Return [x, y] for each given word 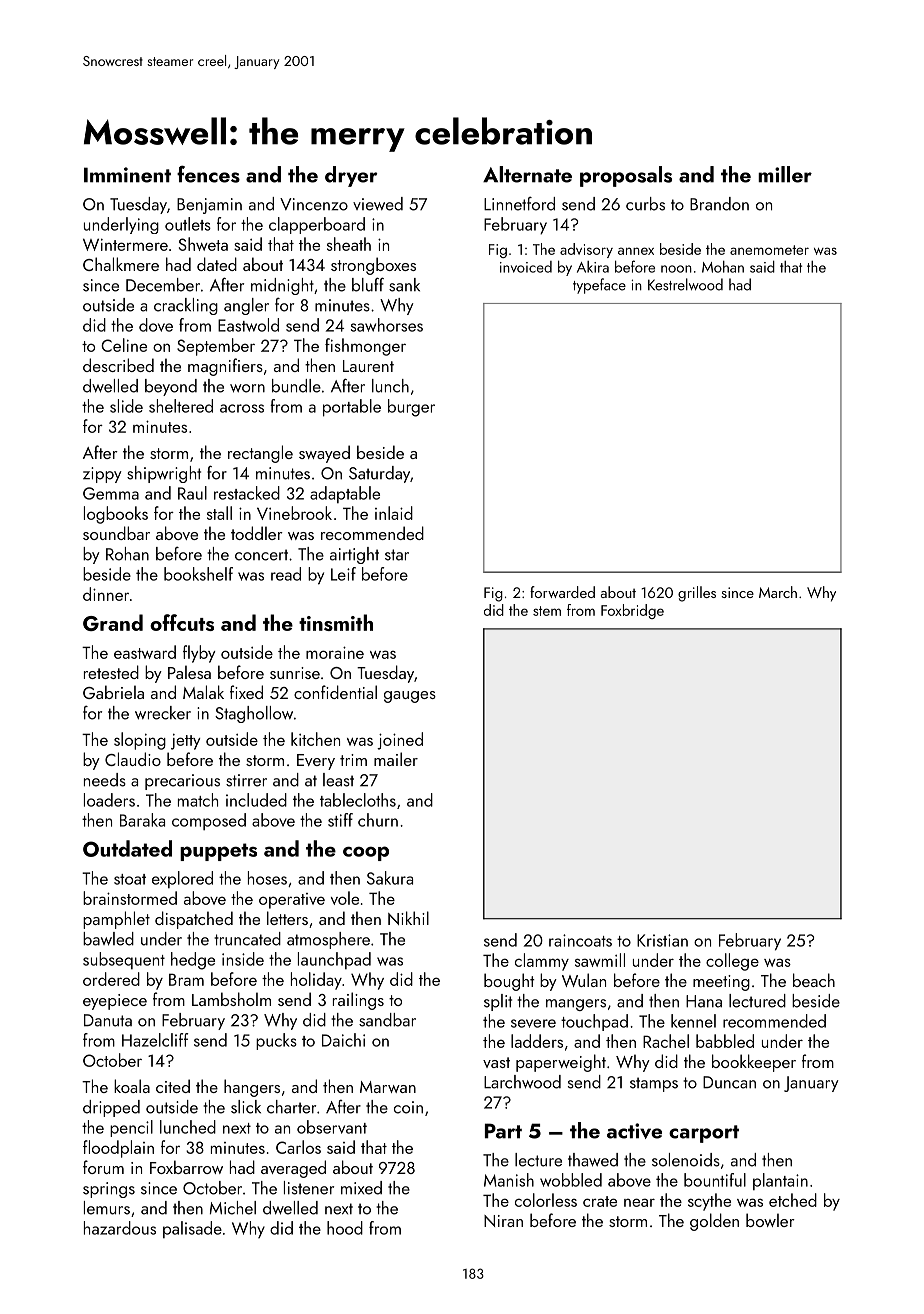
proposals [626, 176]
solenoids [686, 1160]
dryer [351, 176]
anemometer [769, 250]
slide [126, 406]
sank [404, 285]
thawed [593, 1160]
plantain [780, 1181]
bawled [108, 939]
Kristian [662, 940]
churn [378, 820]
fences [208, 174]
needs [105, 780]
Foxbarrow [186, 1167]
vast [496, 1062]
